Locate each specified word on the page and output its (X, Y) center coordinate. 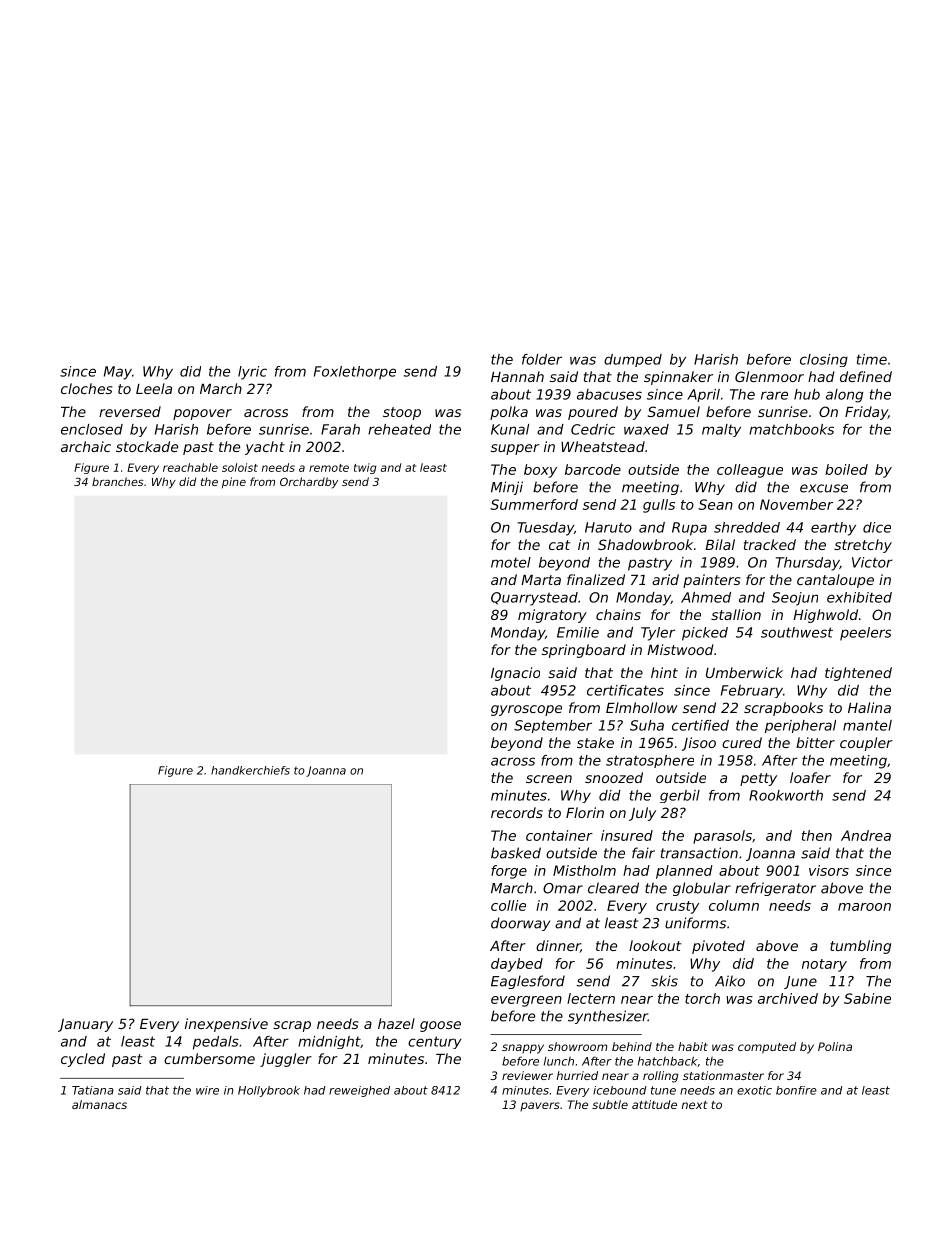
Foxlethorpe (355, 373)
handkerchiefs (250, 770)
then (817, 835)
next (694, 1105)
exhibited (859, 597)
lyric (252, 373)
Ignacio (515, 674)
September (553, 726)
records (517, 812)
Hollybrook (269, 1091)
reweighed (359, 1091)
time (872, 359)
